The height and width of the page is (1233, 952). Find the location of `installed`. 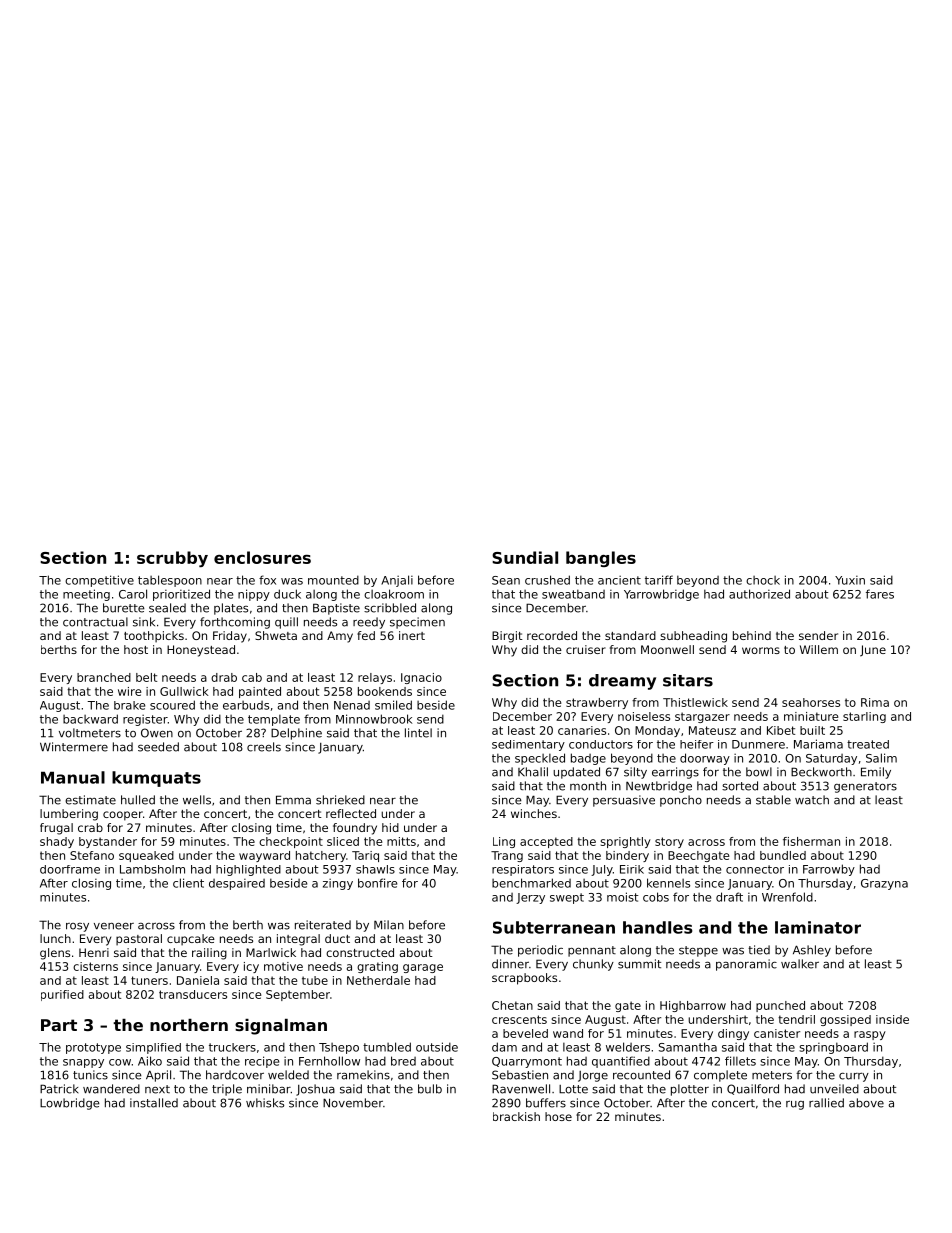

installed is located at coordinates (154, 1103).
